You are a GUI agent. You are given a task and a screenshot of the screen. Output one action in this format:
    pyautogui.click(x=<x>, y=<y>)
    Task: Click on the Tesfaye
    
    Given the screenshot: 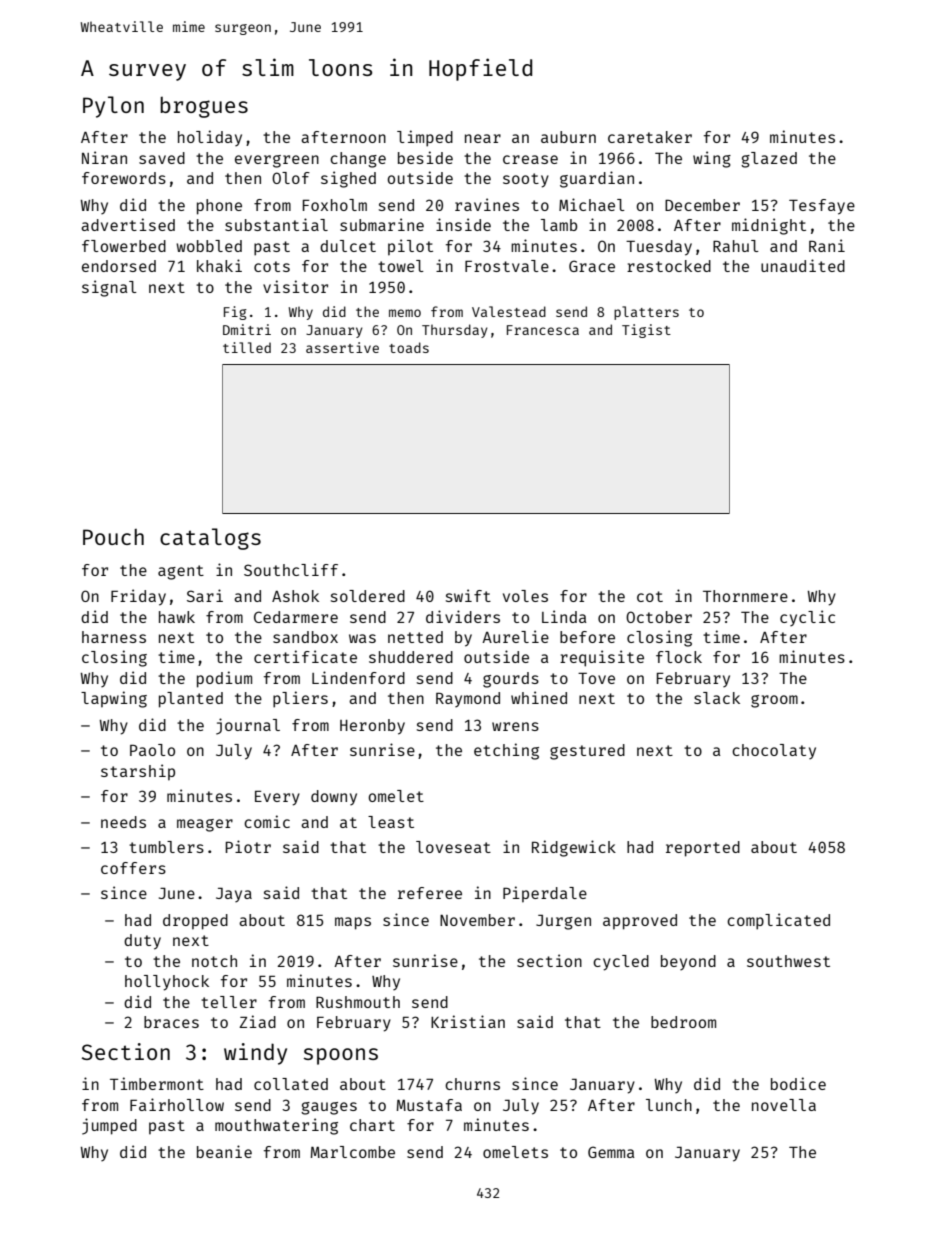 What is the action you would take?
    pyautogui.click(x=822, y=207)
